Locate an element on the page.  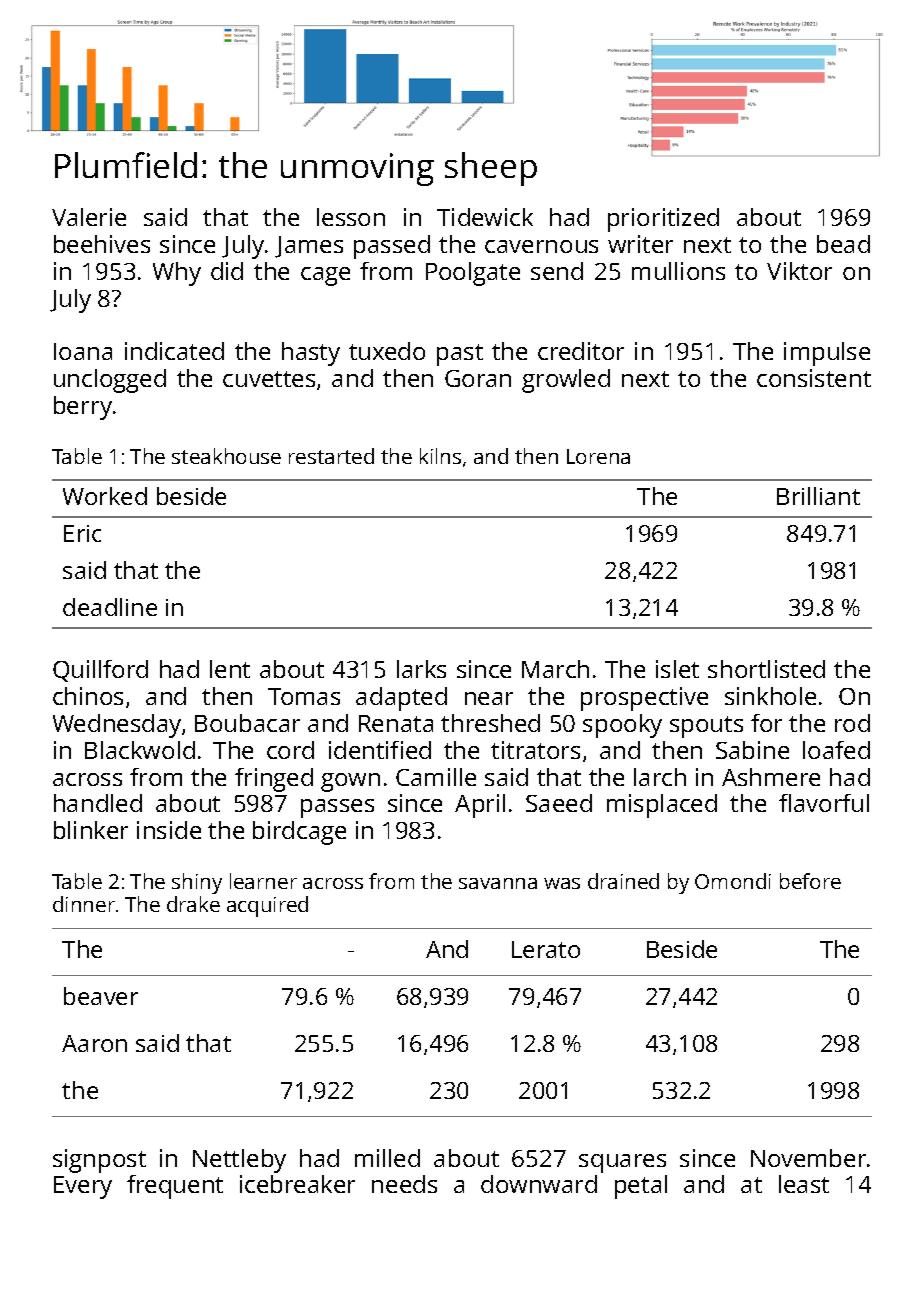
shortlisted is located at coordinates (766, 669).
